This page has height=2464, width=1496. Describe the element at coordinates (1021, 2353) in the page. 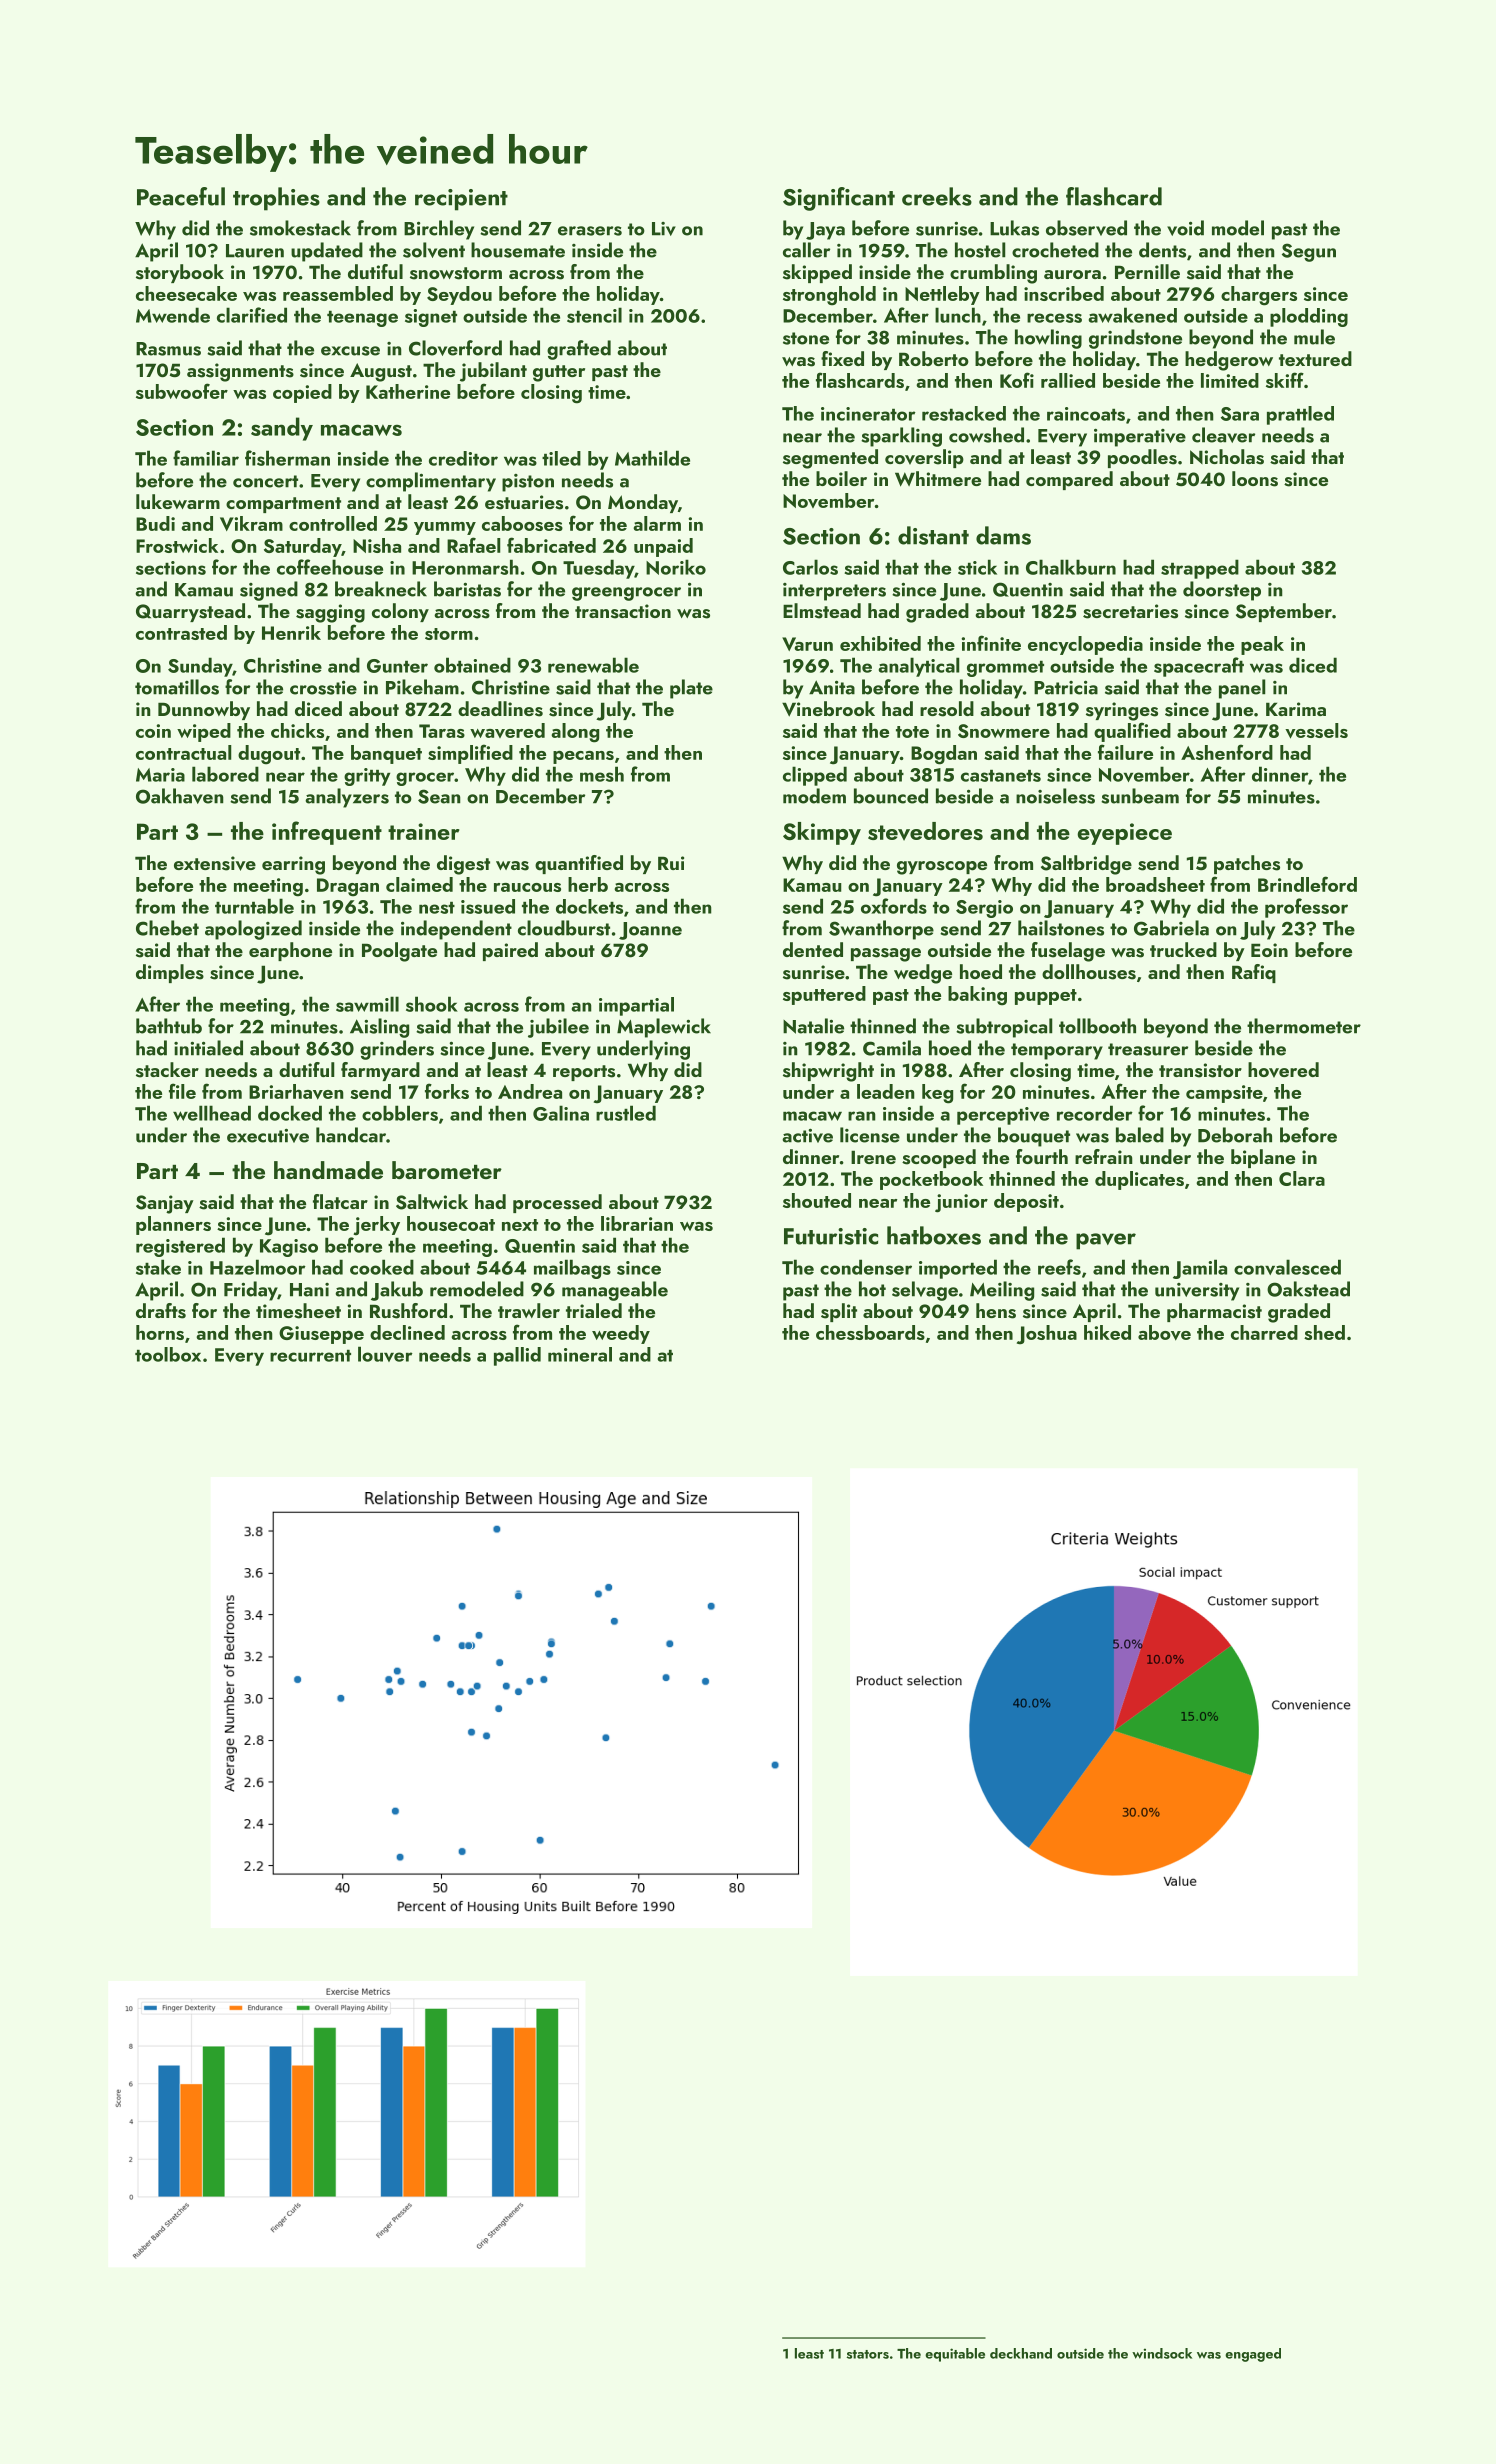

I see `deckhand` at that location.
